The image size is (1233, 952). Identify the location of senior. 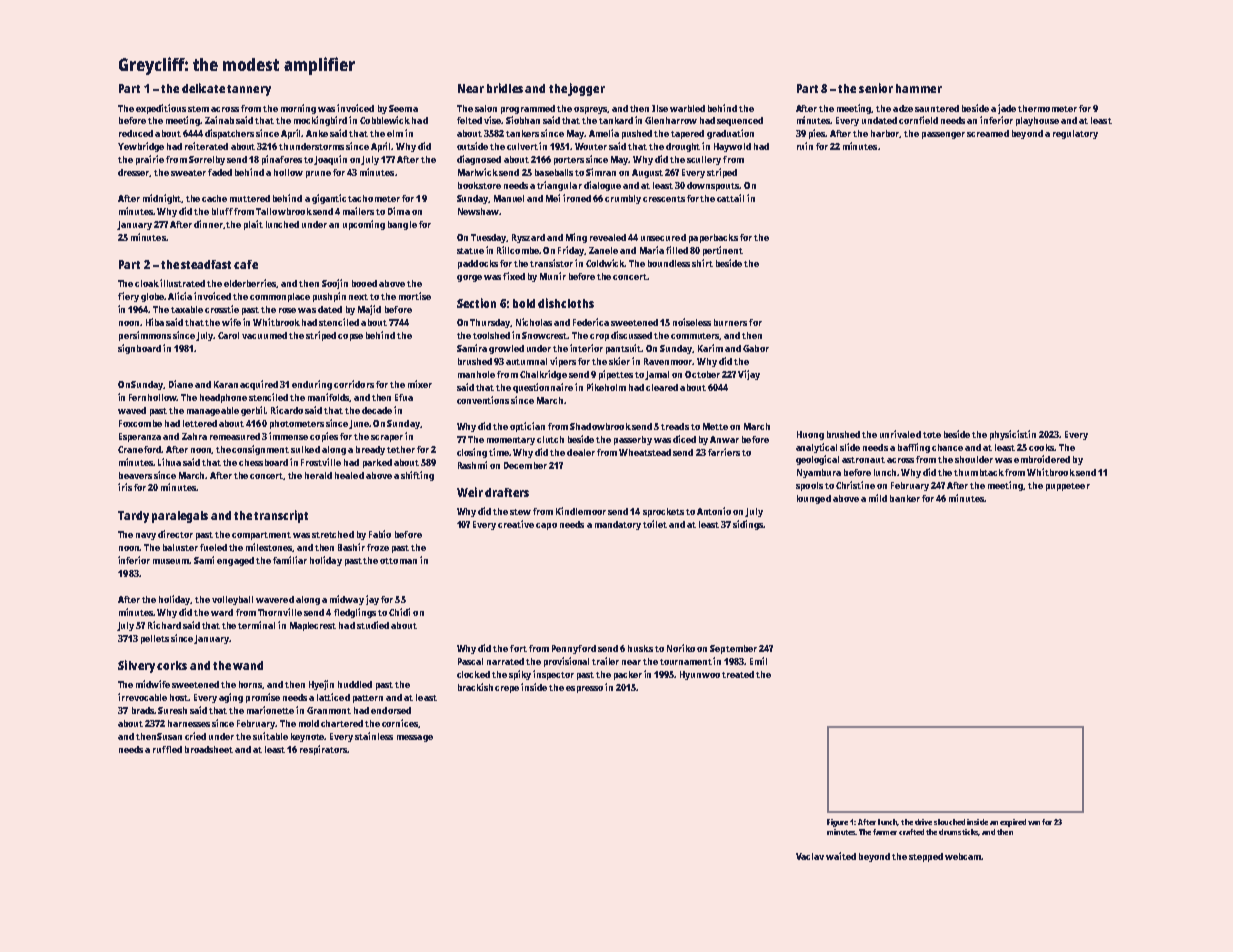
(876, 88).
